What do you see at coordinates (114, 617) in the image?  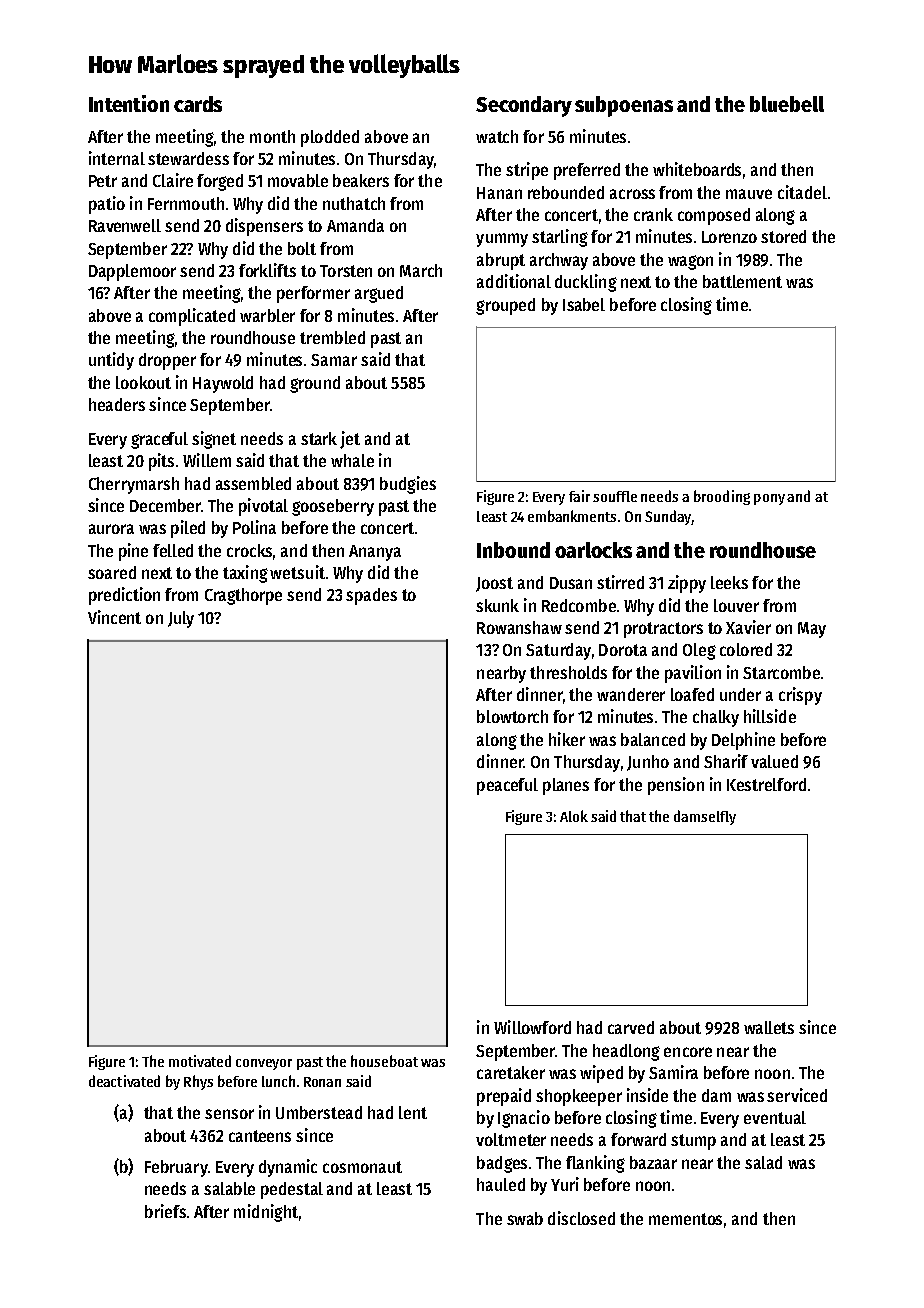 I see `Vincent` at bounding box center [114, 617].
